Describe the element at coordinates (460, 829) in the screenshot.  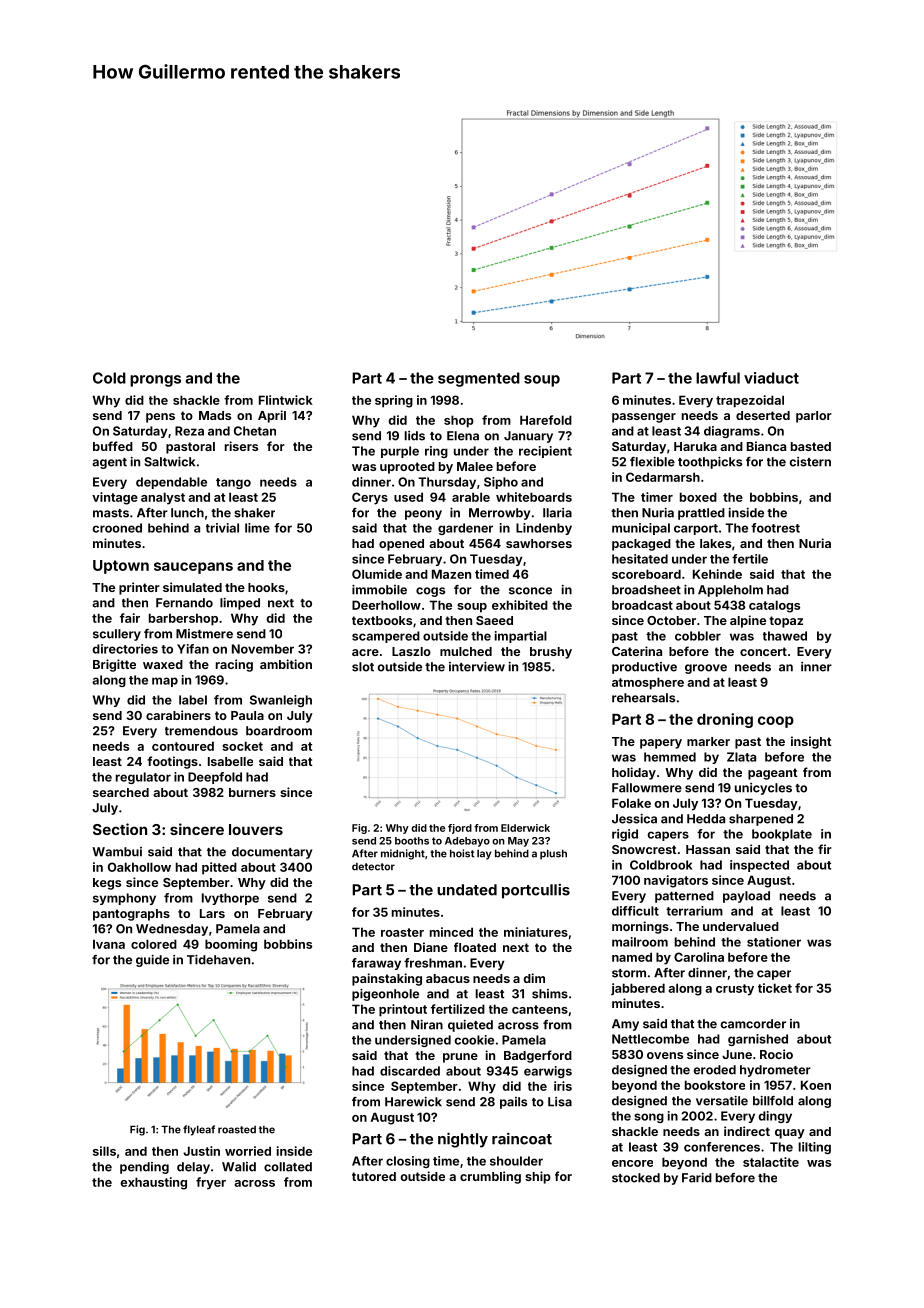
I see `fjord` at that location.
